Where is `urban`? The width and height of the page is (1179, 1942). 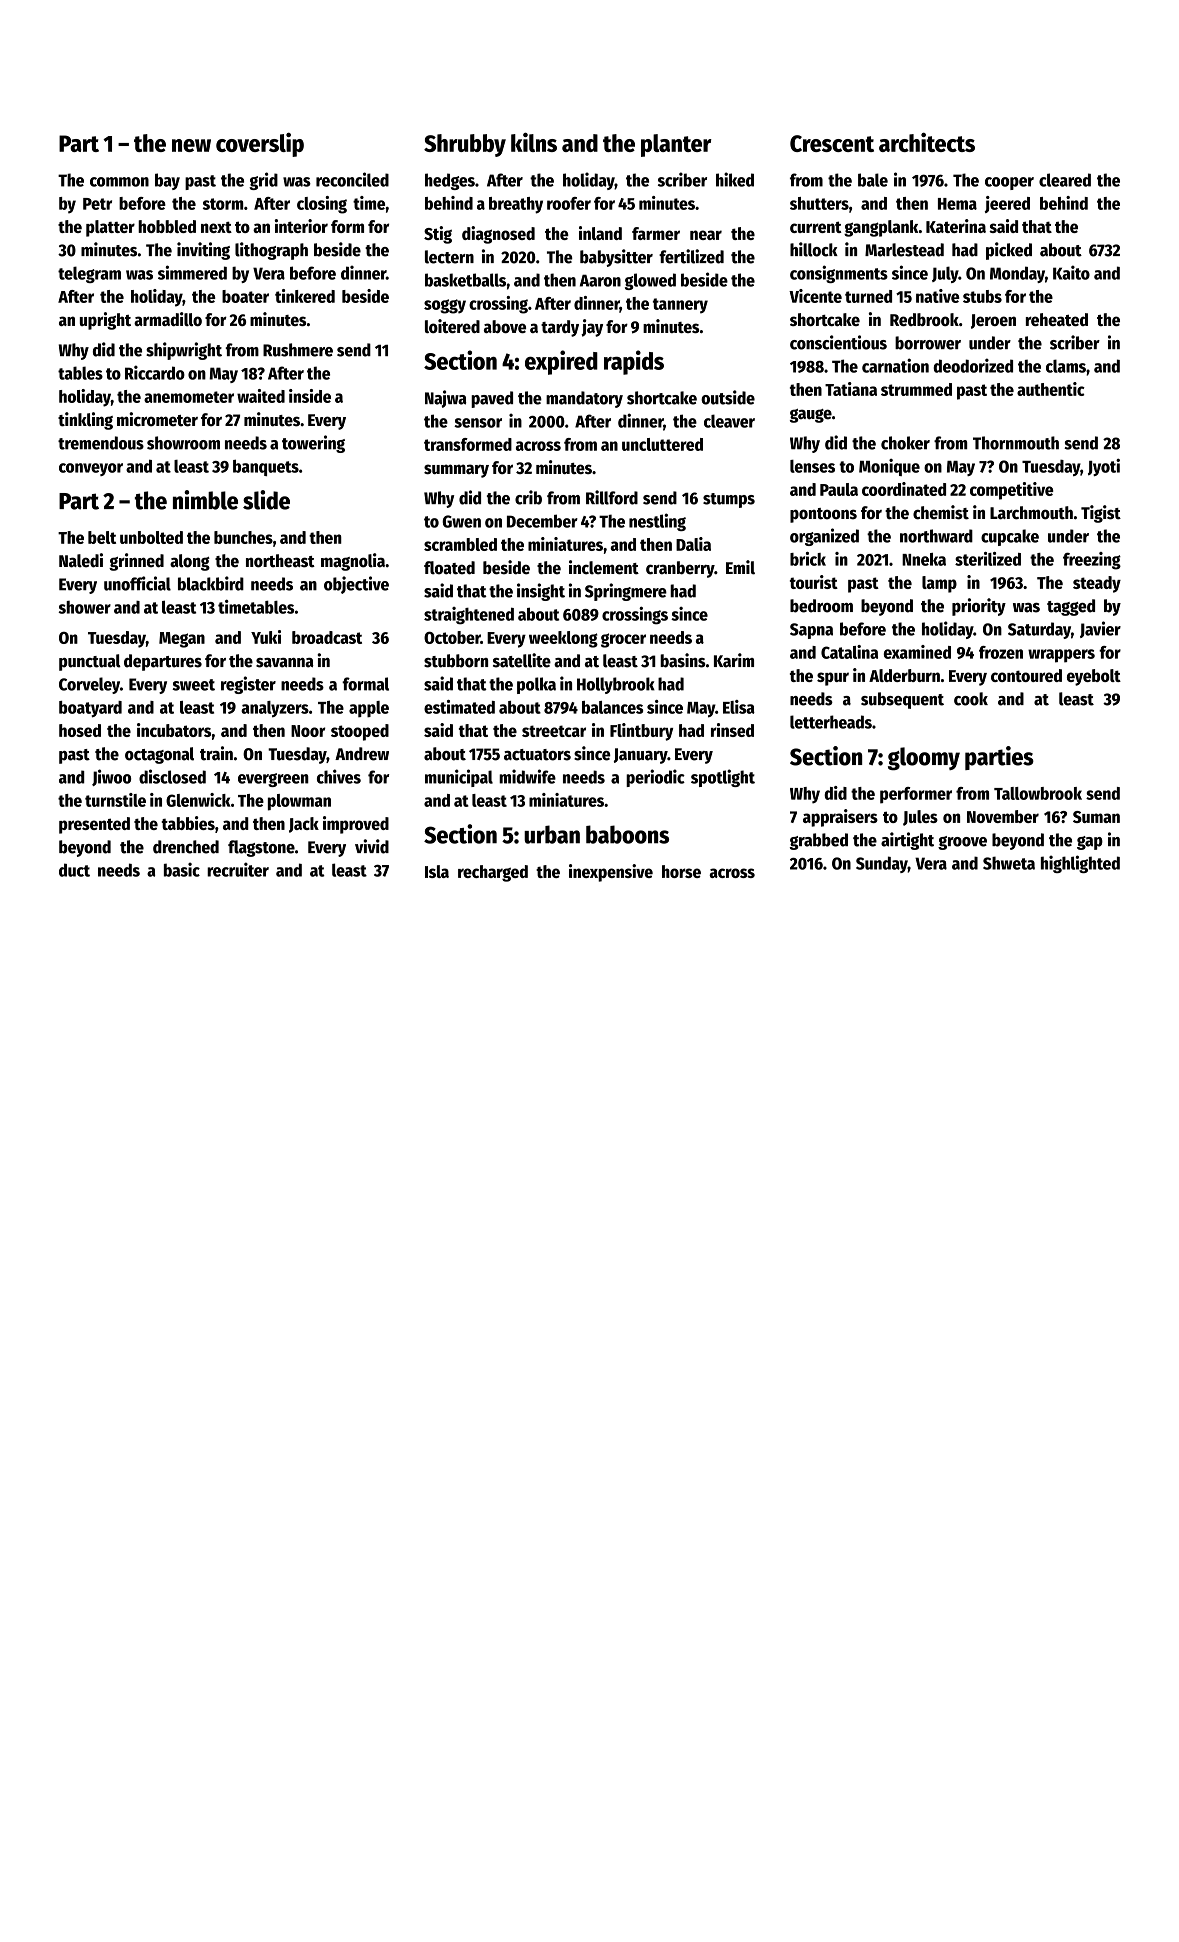
urban is located at coordinates (552, 834).
